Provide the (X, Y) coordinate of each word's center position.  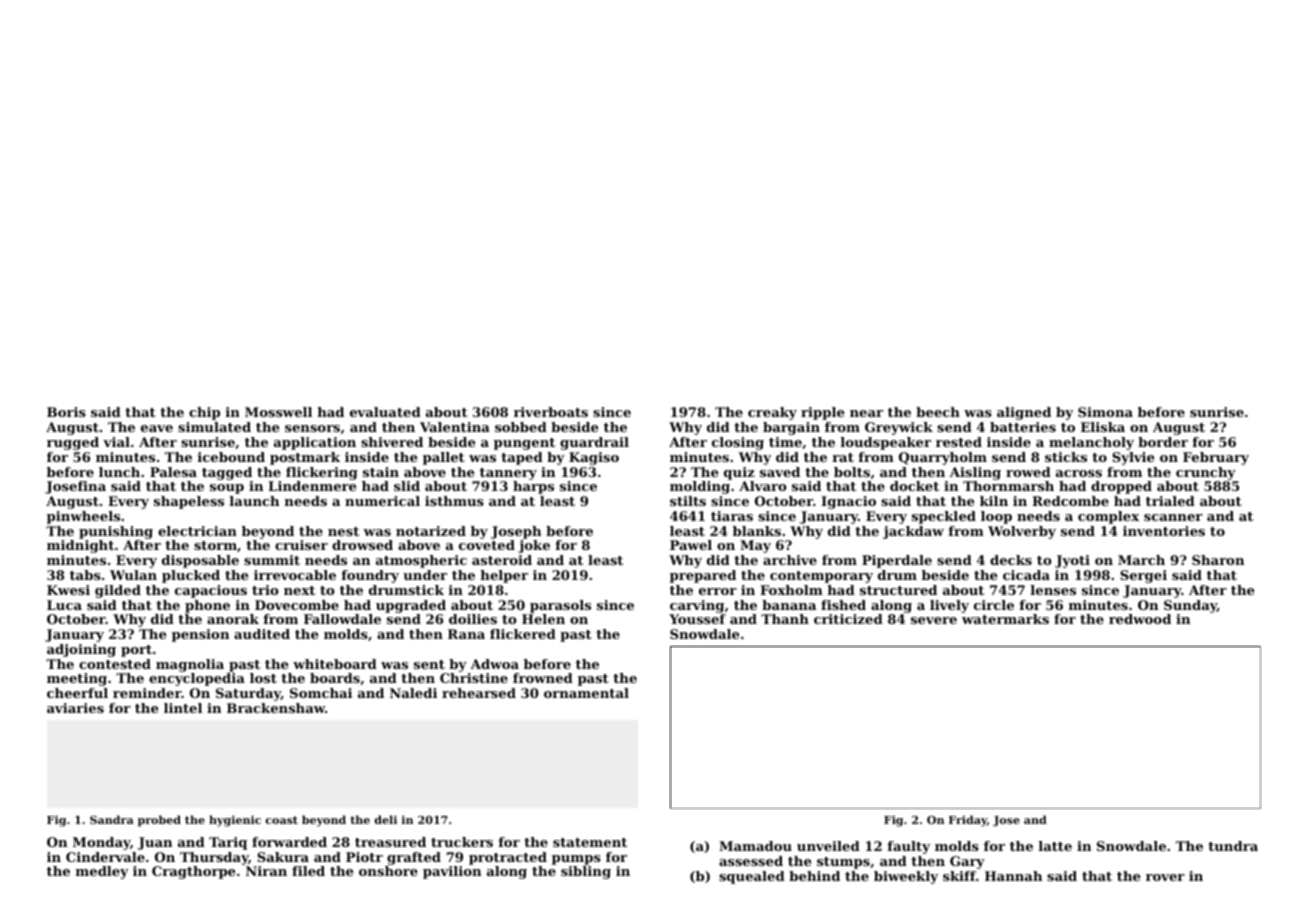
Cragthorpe (193, 872)
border (1163, 442)
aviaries (75, 708)
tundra (1233, 846)
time (785, 442)
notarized (431, 531)
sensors (312, 428)
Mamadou (755, 846)
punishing (116, 532)
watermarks (1005, 619)
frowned (543, 678)
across (1079, 473)
